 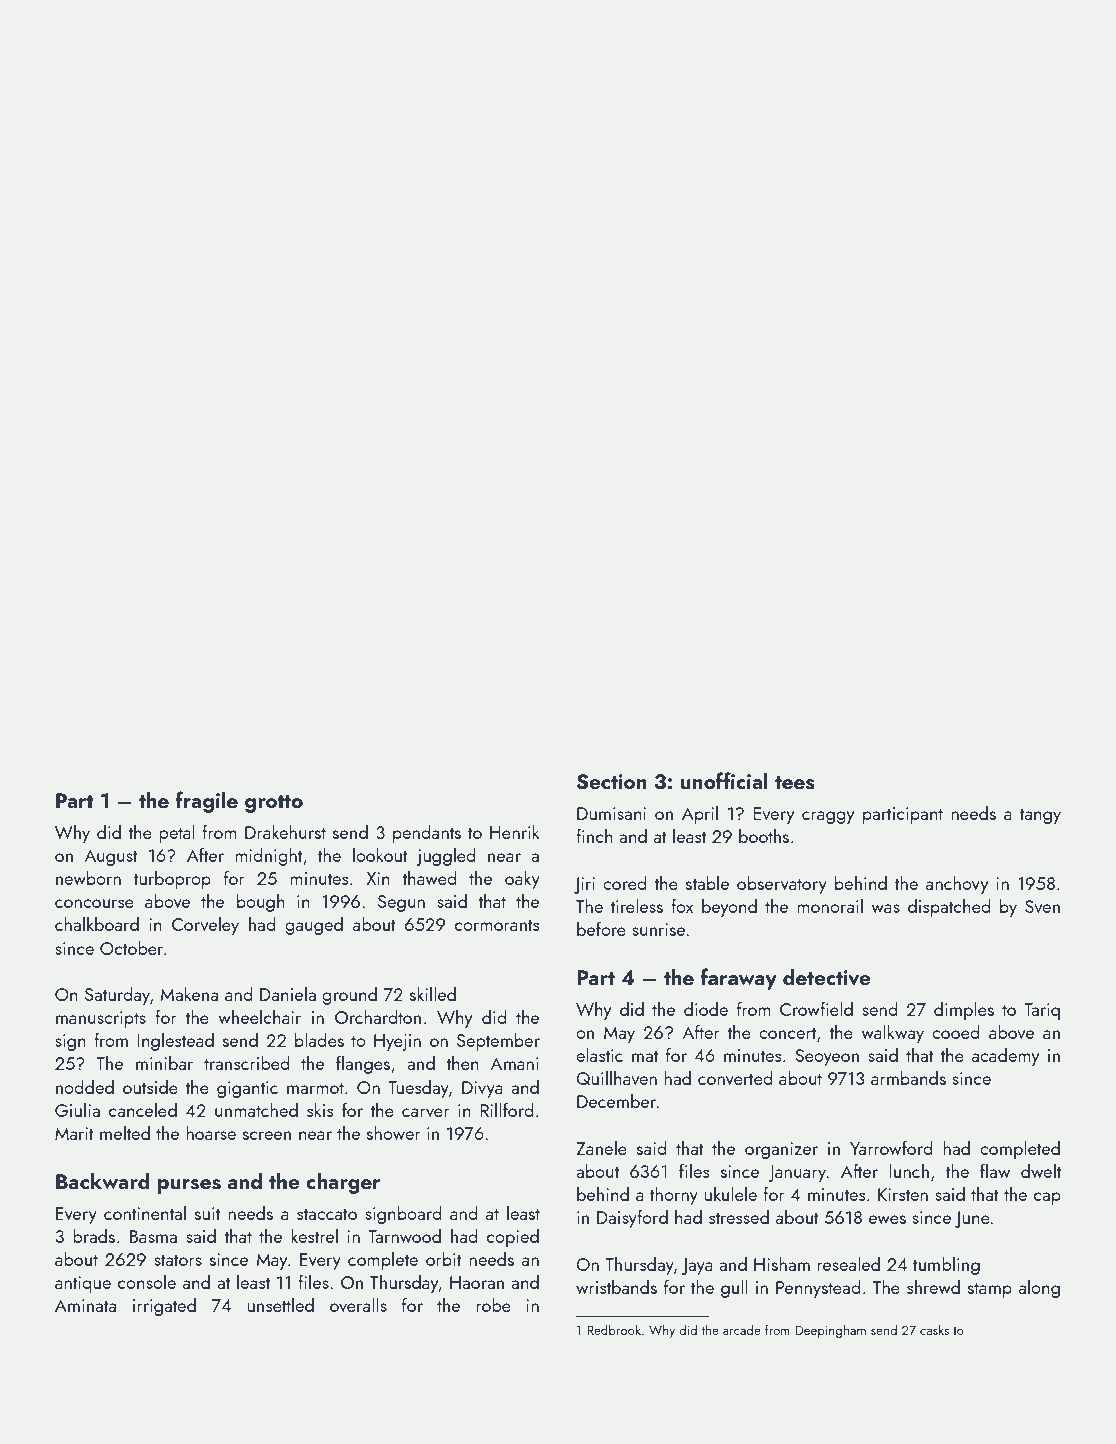 I want to click on Aminata, so click(x=85, y=1305).
